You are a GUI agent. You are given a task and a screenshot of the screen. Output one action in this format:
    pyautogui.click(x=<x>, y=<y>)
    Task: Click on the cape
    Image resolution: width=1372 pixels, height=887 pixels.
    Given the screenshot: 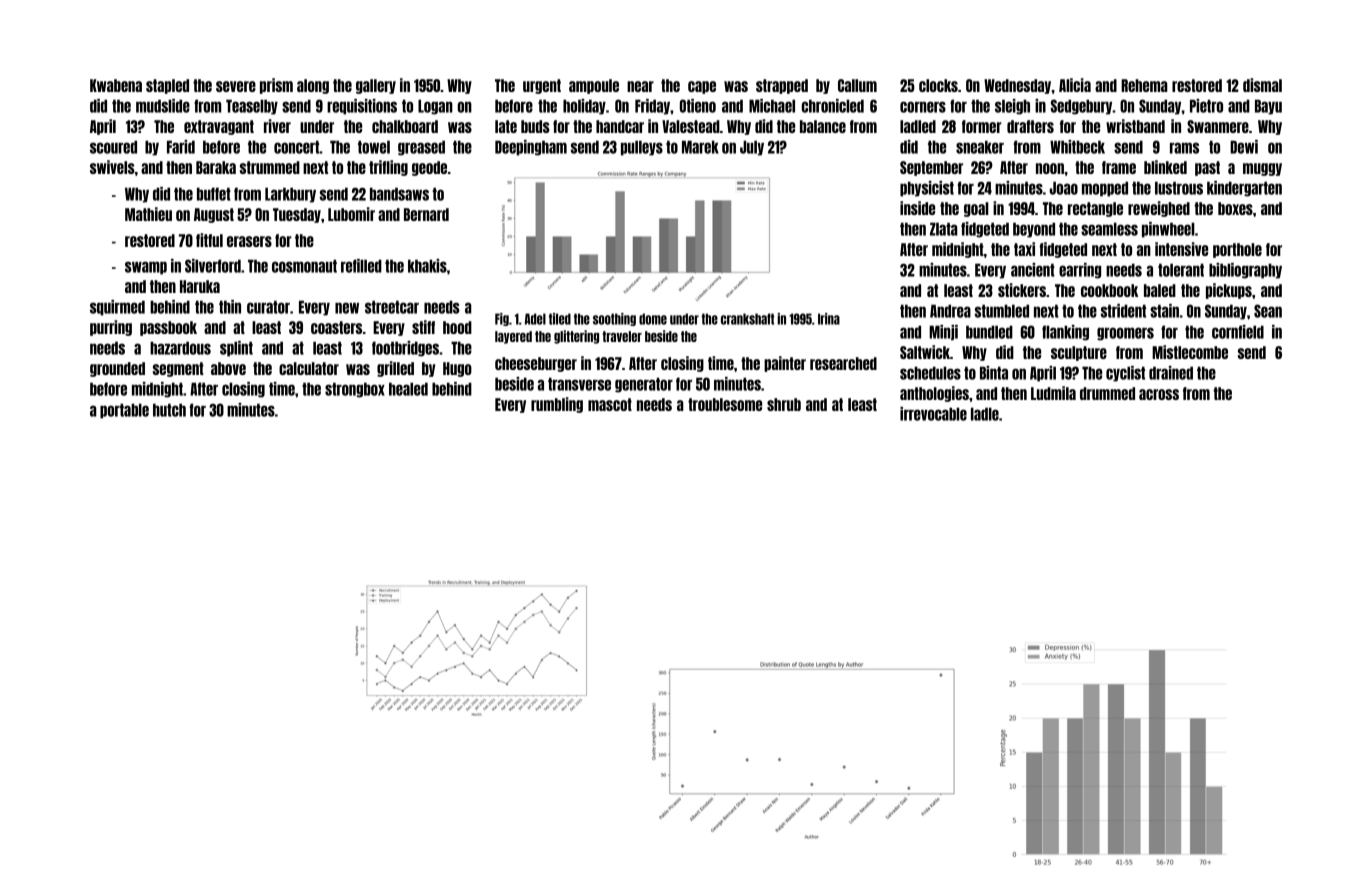 What is the action you would take?
    pyautogui.click(x=702, y=87)
